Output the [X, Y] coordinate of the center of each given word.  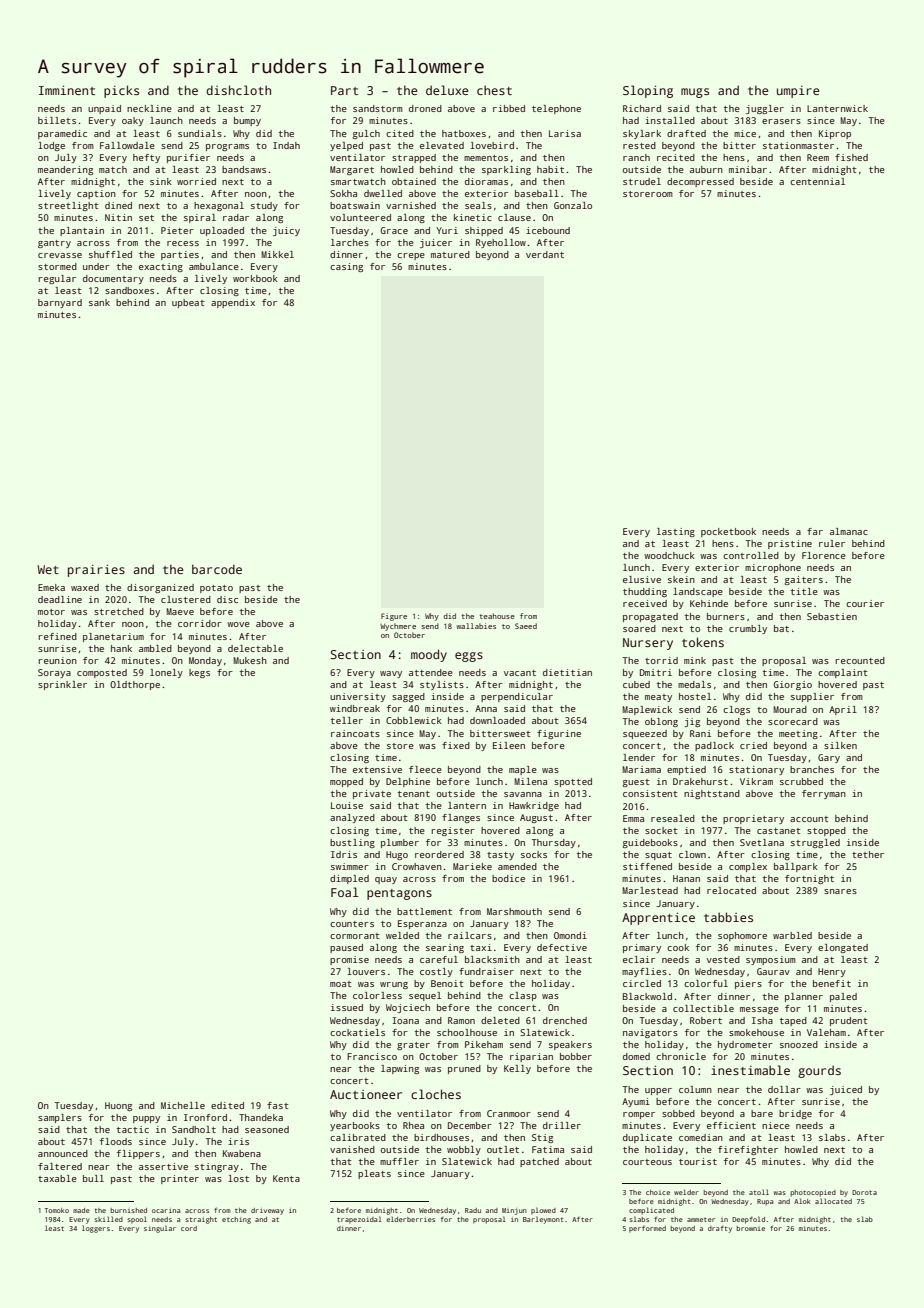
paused [346, 948]
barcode [217, 569]
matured [450, 254]
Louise [347, 805]
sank [99, 302]
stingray [217, 1167]
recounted [860, 660]
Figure [394, 617]
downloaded [497, 720]
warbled [792, 935]
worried [196, 181]
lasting [676, 532]
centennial [817, 181]
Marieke [472, 866]
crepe [411, 256]
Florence [824, 555]
